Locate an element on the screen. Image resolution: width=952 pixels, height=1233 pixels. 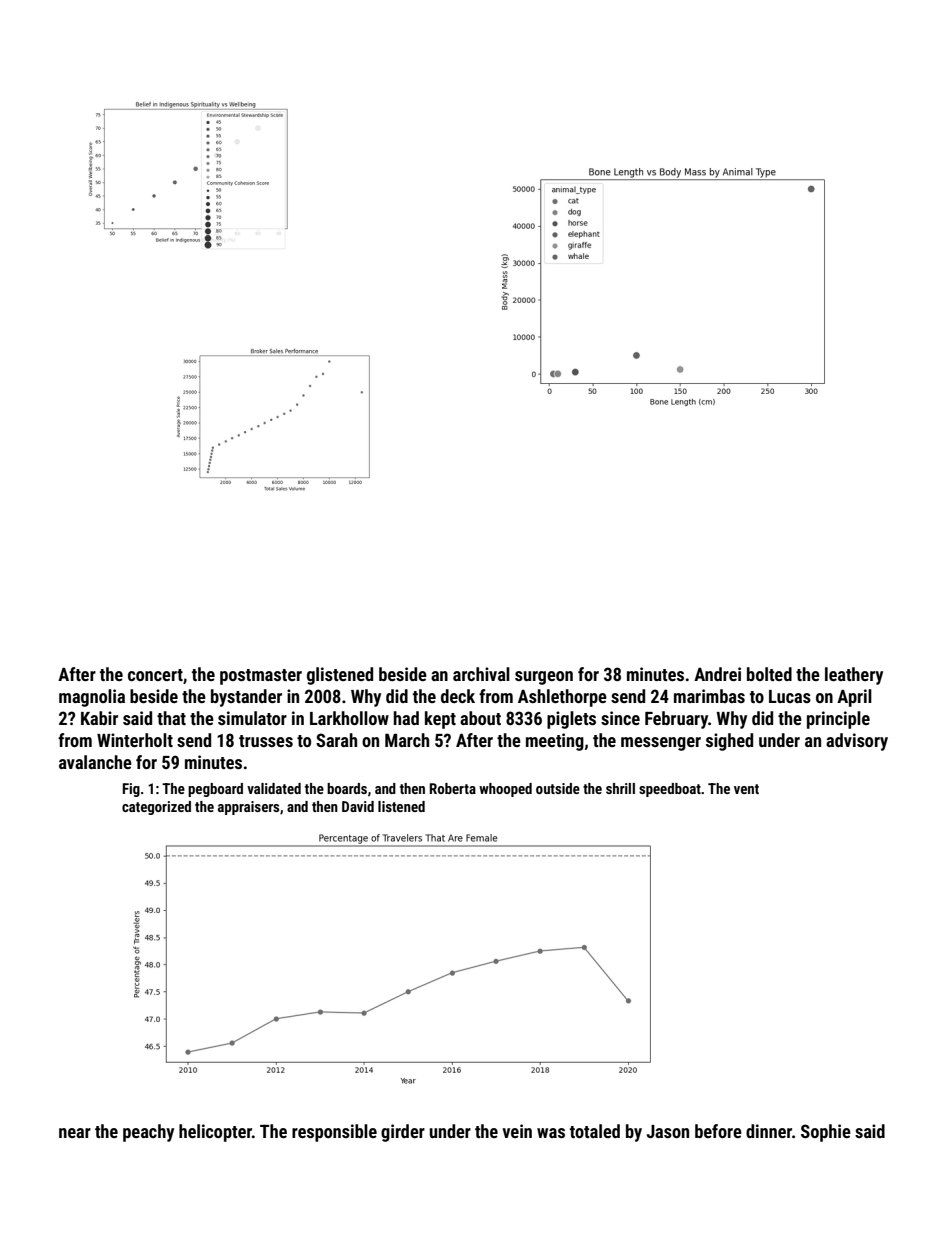
postmaster is located at coordinates (261, 677).
